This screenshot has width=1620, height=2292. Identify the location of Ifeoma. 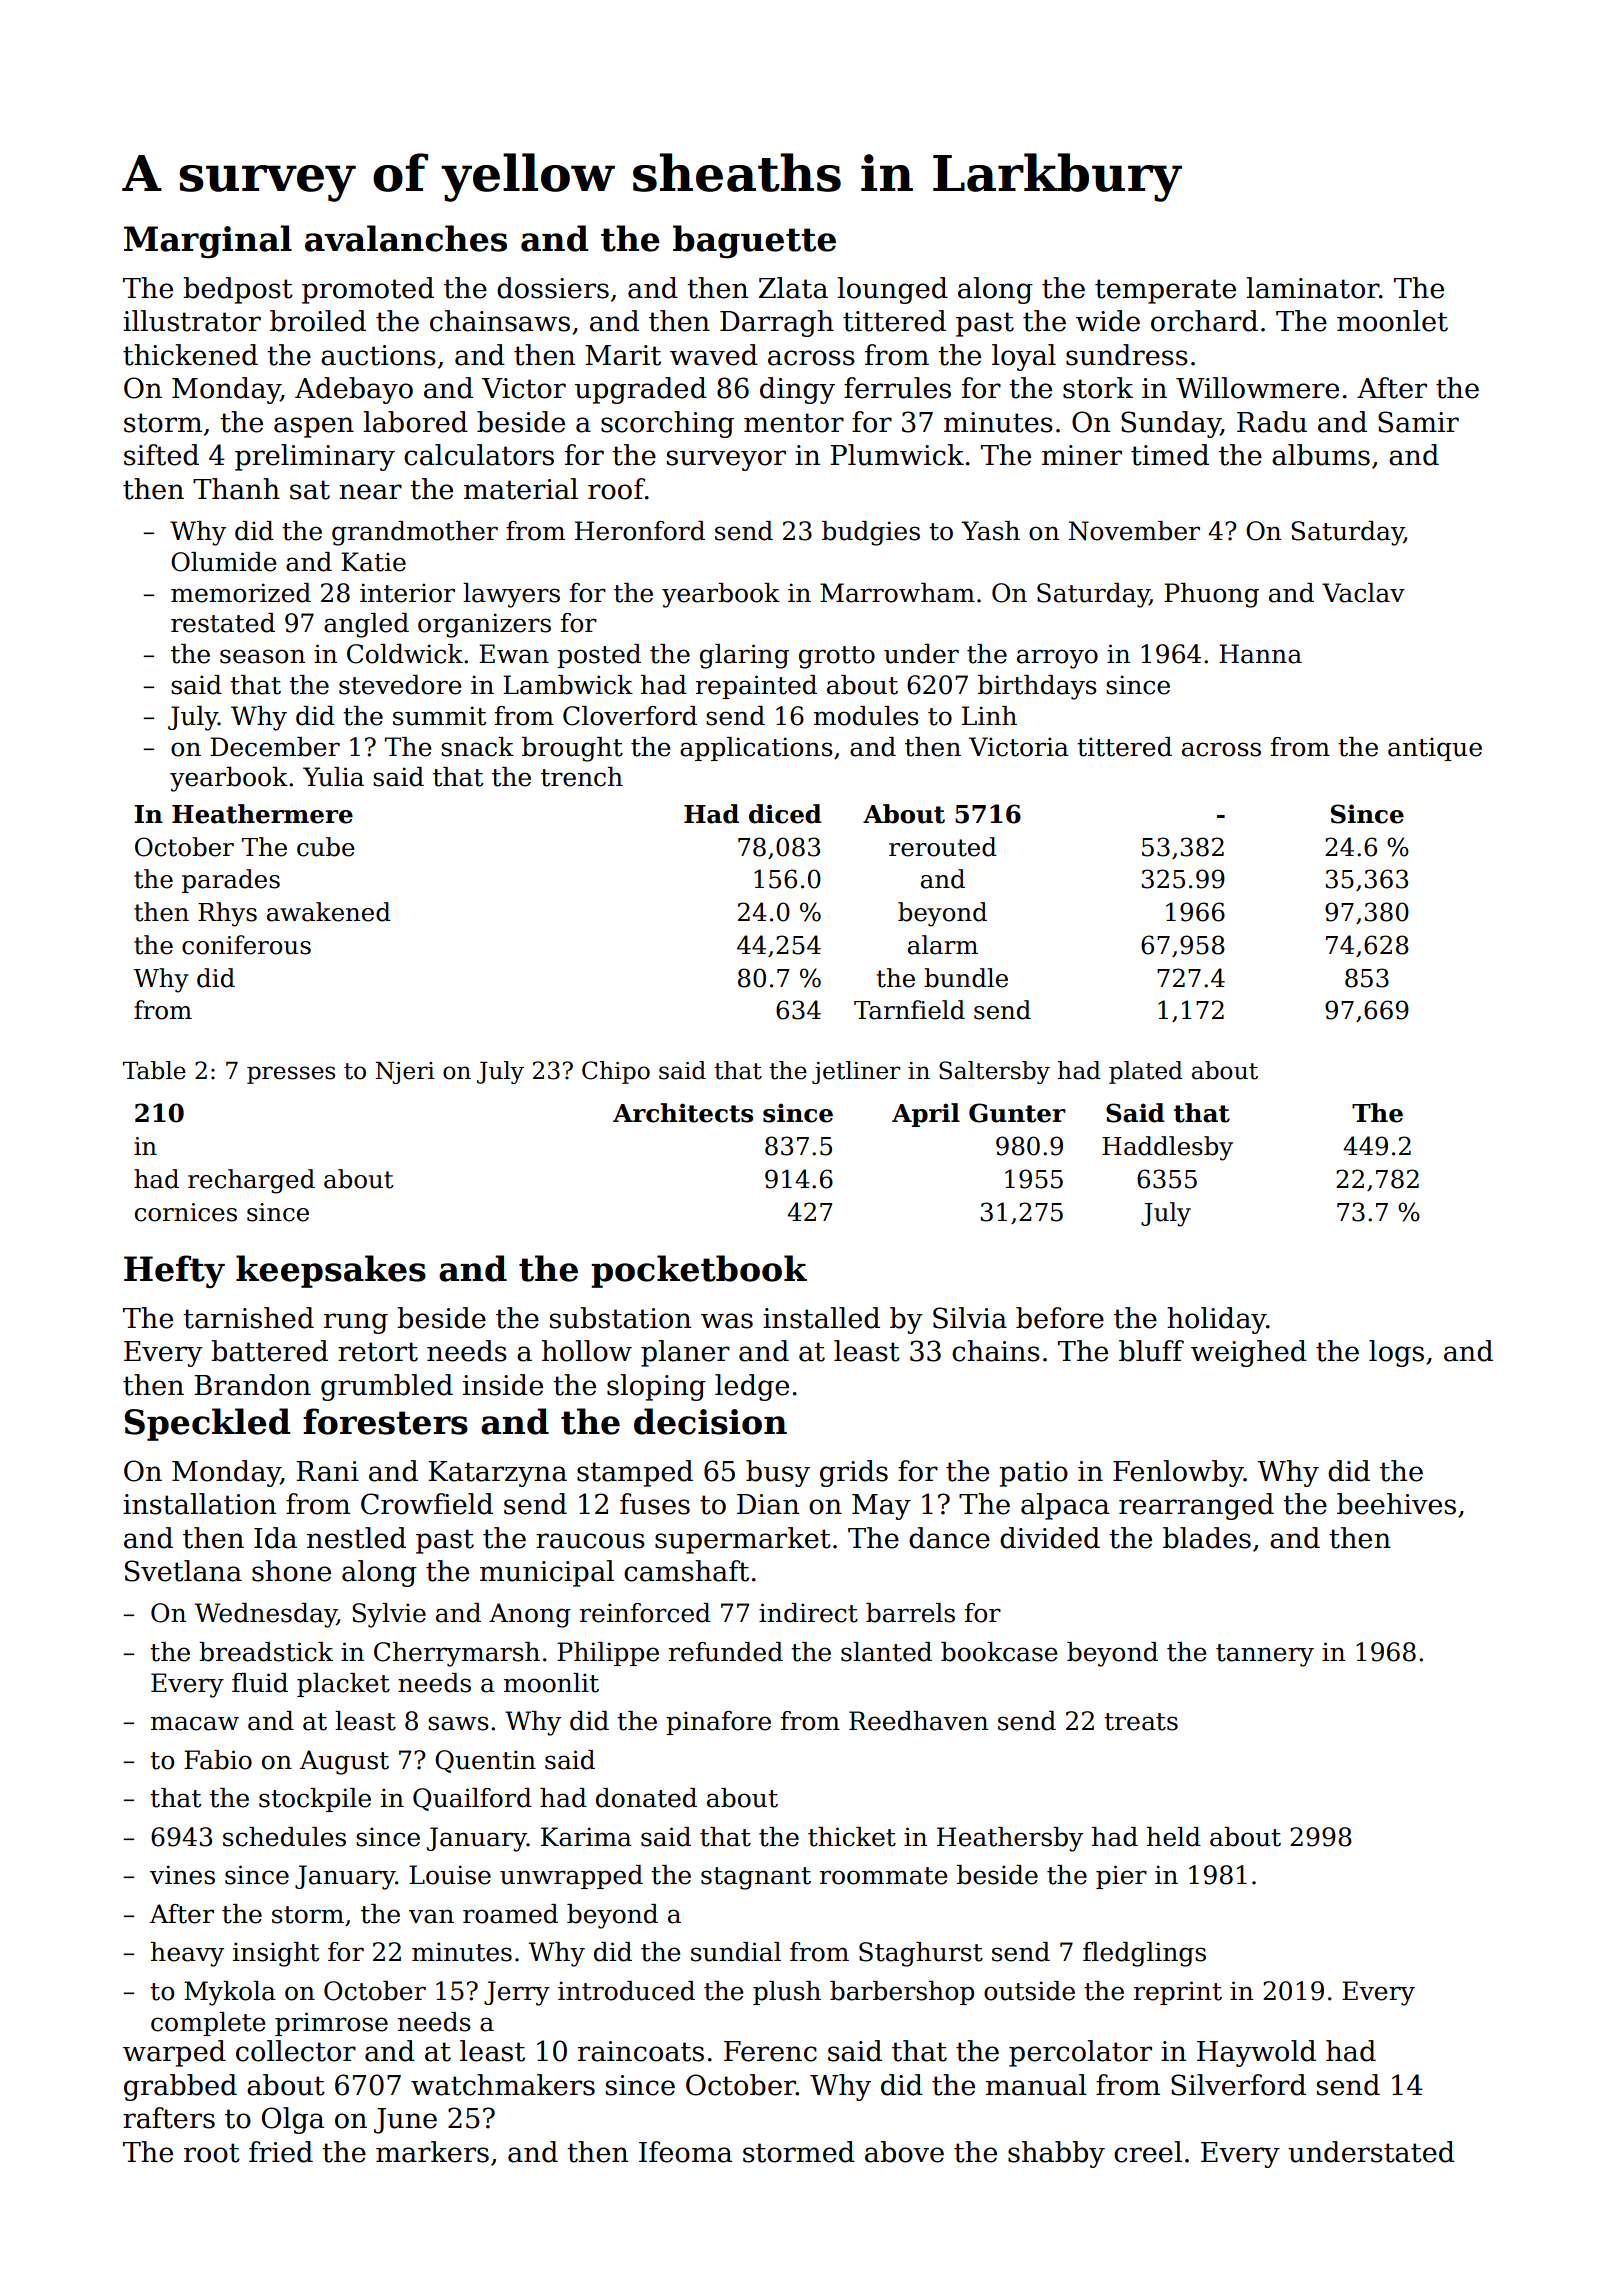
(685, 2152).
